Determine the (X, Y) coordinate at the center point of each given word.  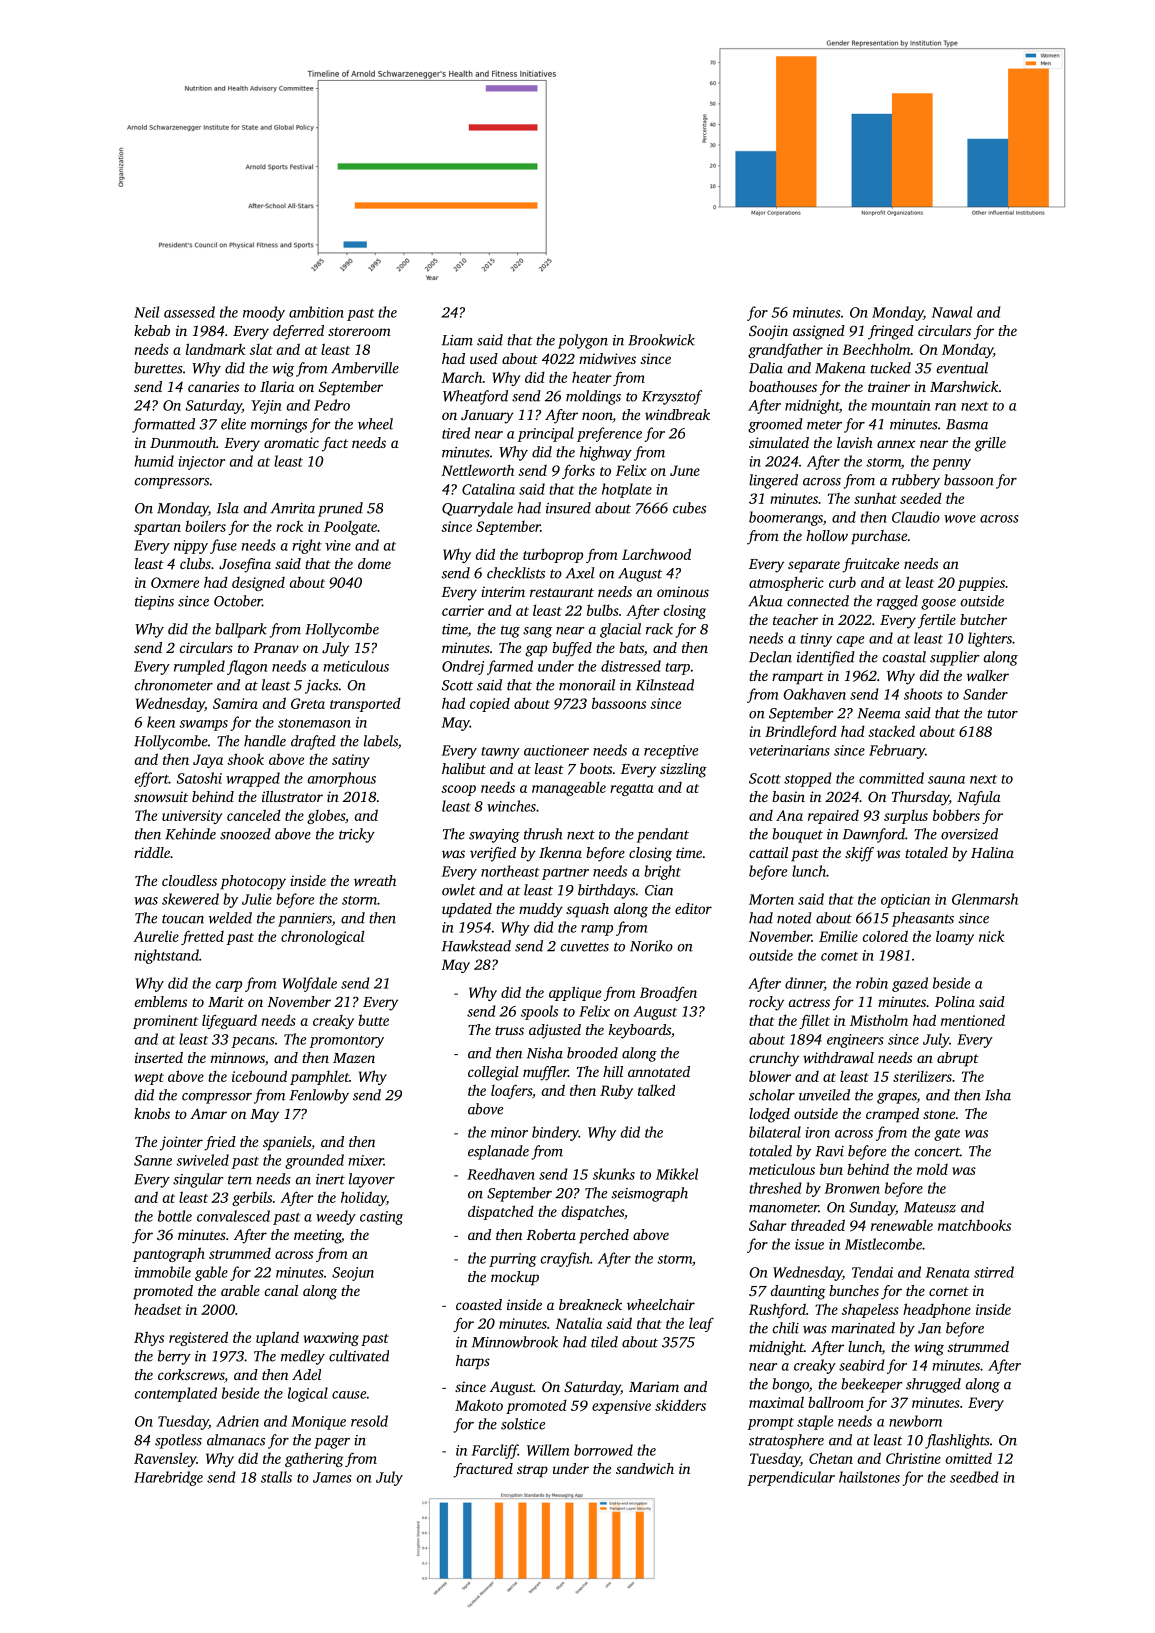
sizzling (683, 770)
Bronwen (852, 1188)
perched (604, 1236)
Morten (771, 899)
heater (592, 377)
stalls (276, 1477)
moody (264, 313)
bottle (175, 1216)
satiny (351, 761)
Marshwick (964, 386)
